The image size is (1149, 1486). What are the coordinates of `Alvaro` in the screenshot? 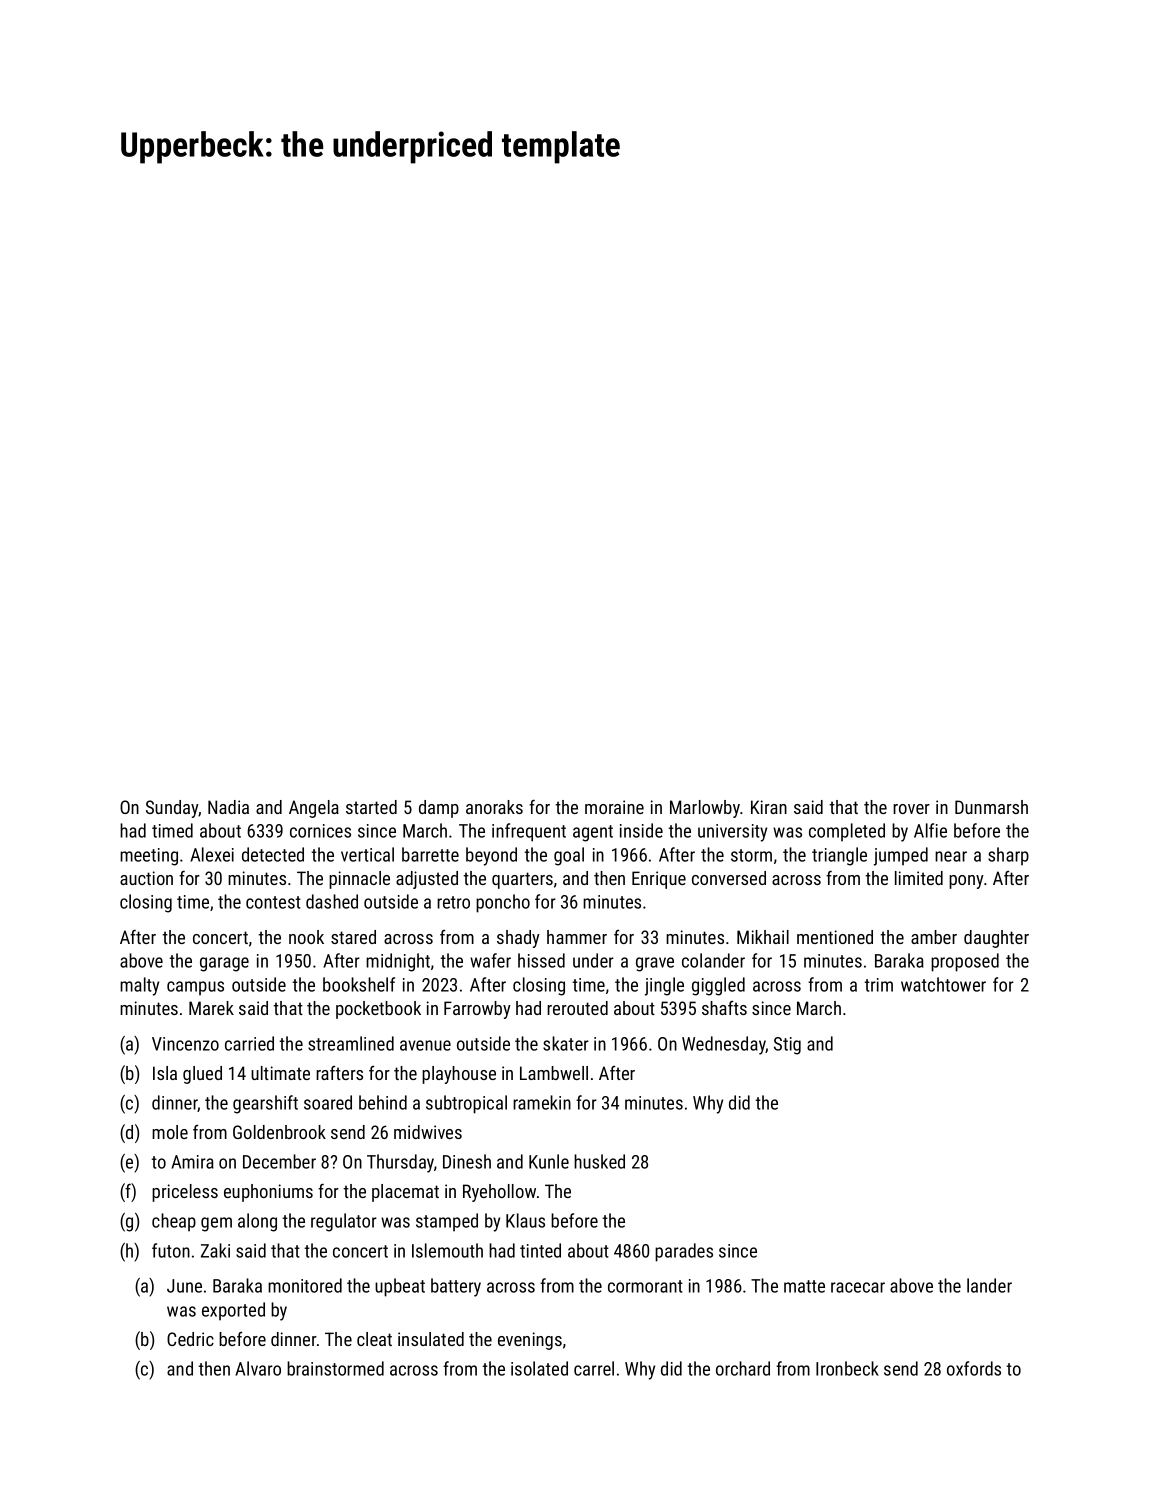 It's located at (258, 1368).
